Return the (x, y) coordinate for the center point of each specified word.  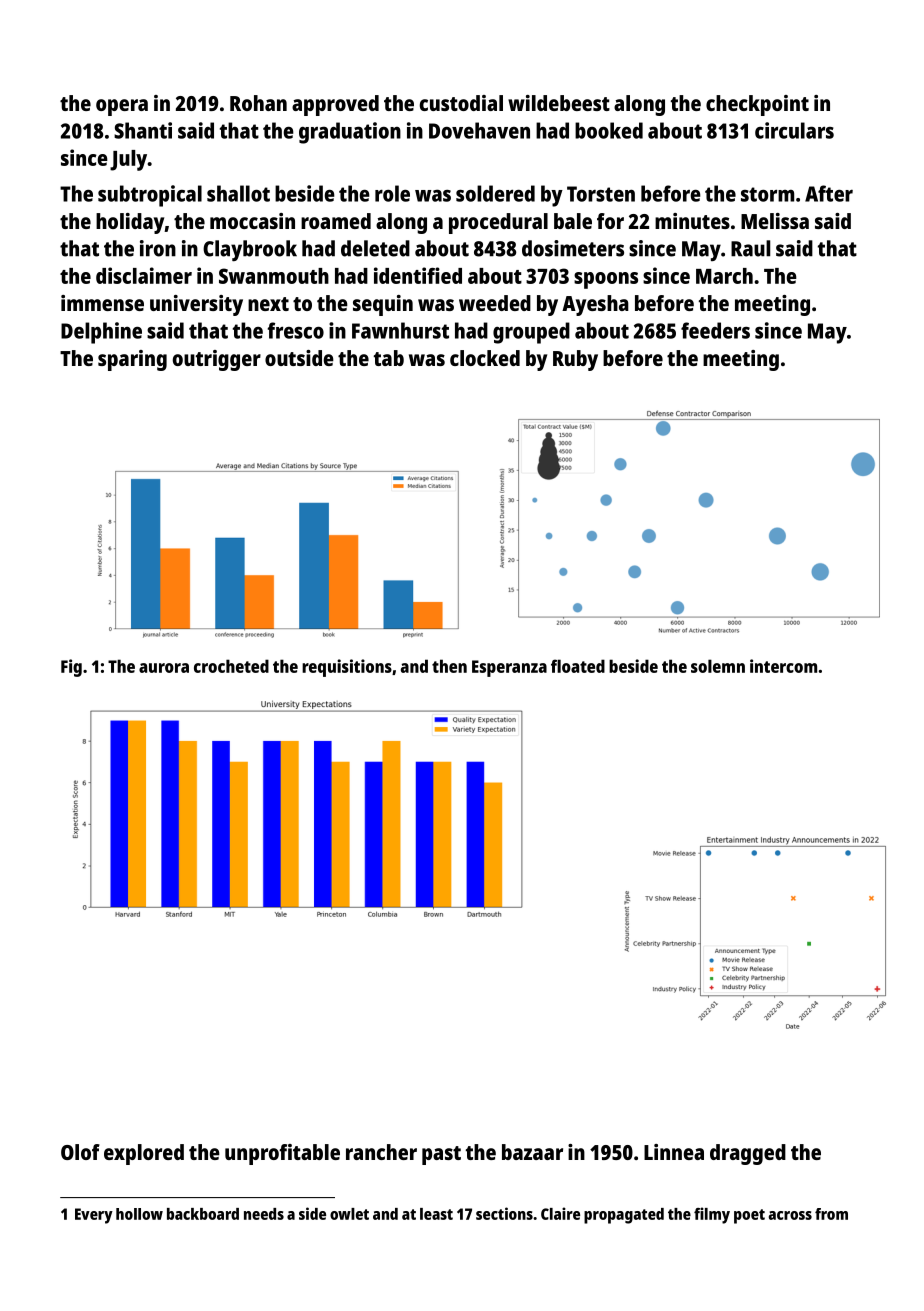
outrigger (217, 360)
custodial (461, 103)
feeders (715, 330)
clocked (485, 358)
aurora (164, 668)
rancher (381, 1152)
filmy (712, 1215)
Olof (80, 1152)
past (441, 1155)
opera (122, 107)
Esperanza (509, 668)
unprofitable (282, 1154)
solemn (718, 666)
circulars (794, 130)
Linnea (674, 1152)
